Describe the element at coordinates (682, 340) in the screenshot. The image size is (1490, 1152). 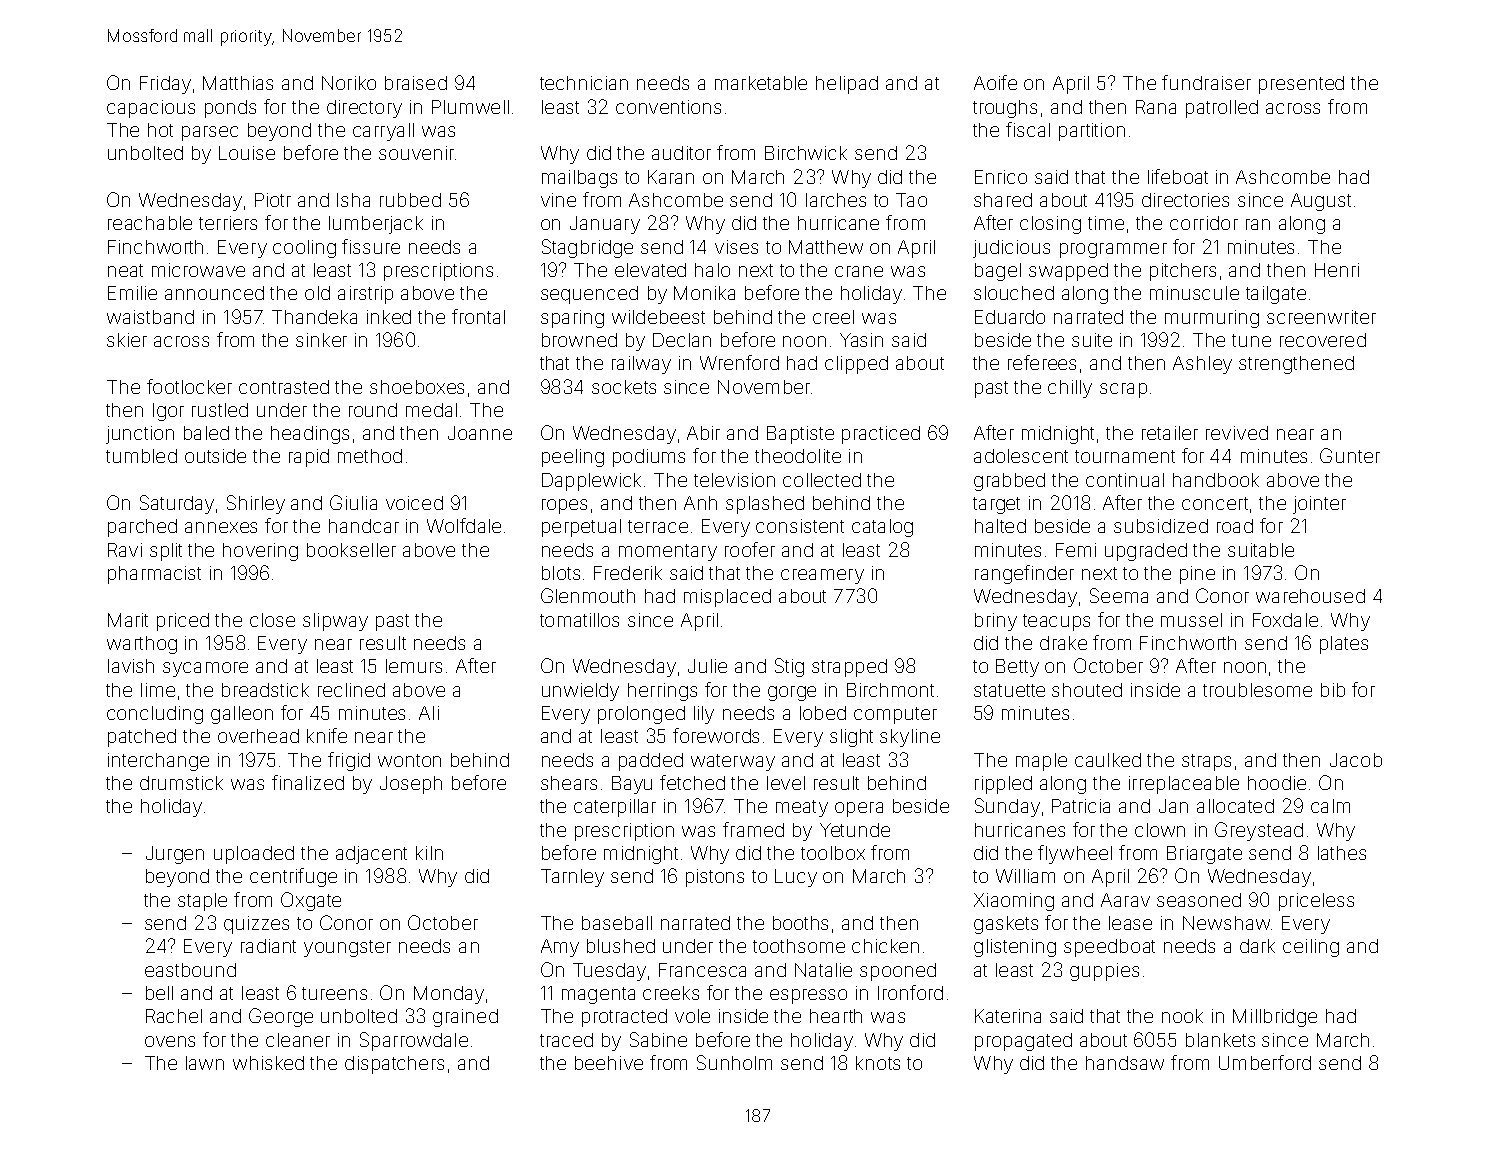
I see `Declan` at that location.
